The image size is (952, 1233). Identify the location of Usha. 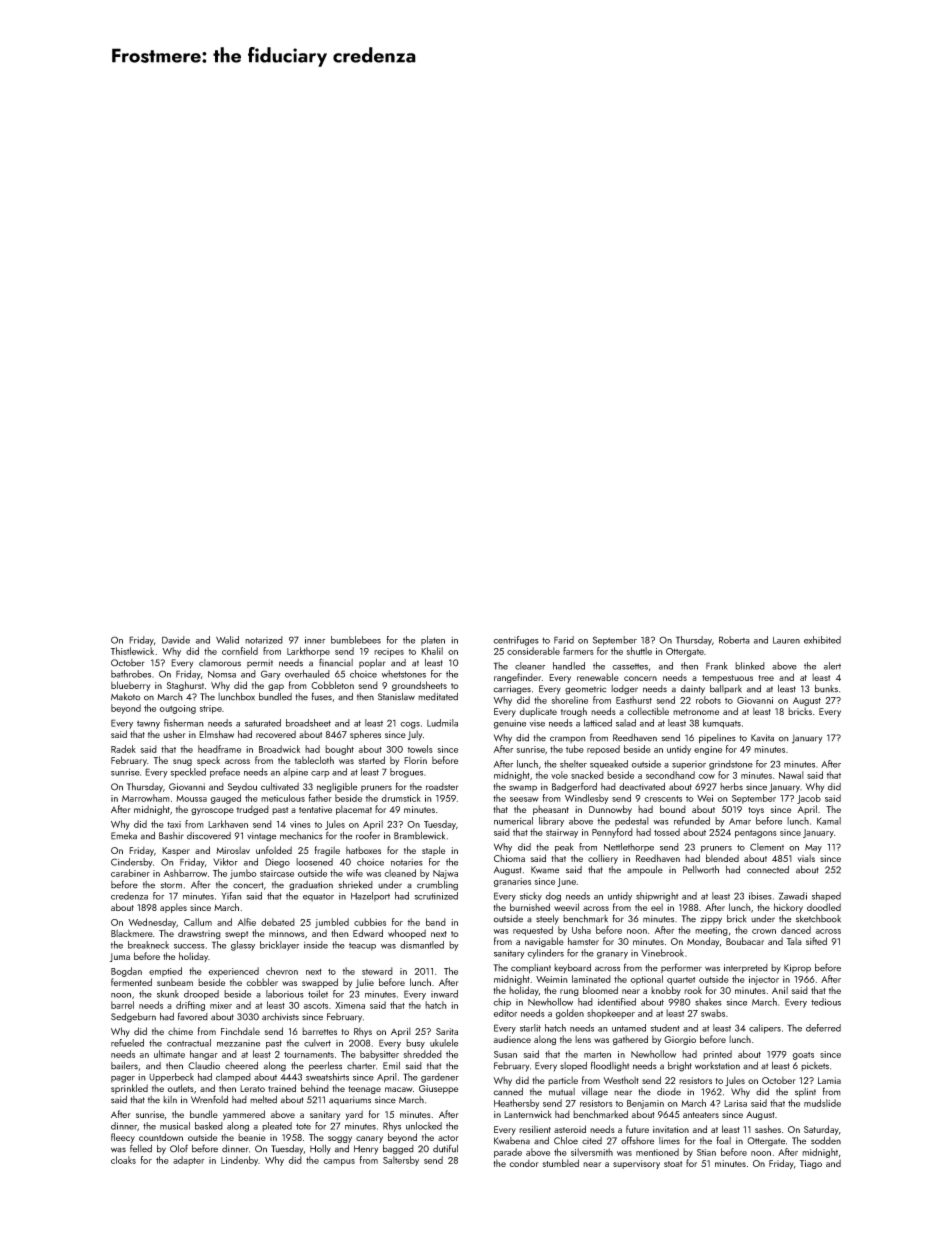
(581, 930).
